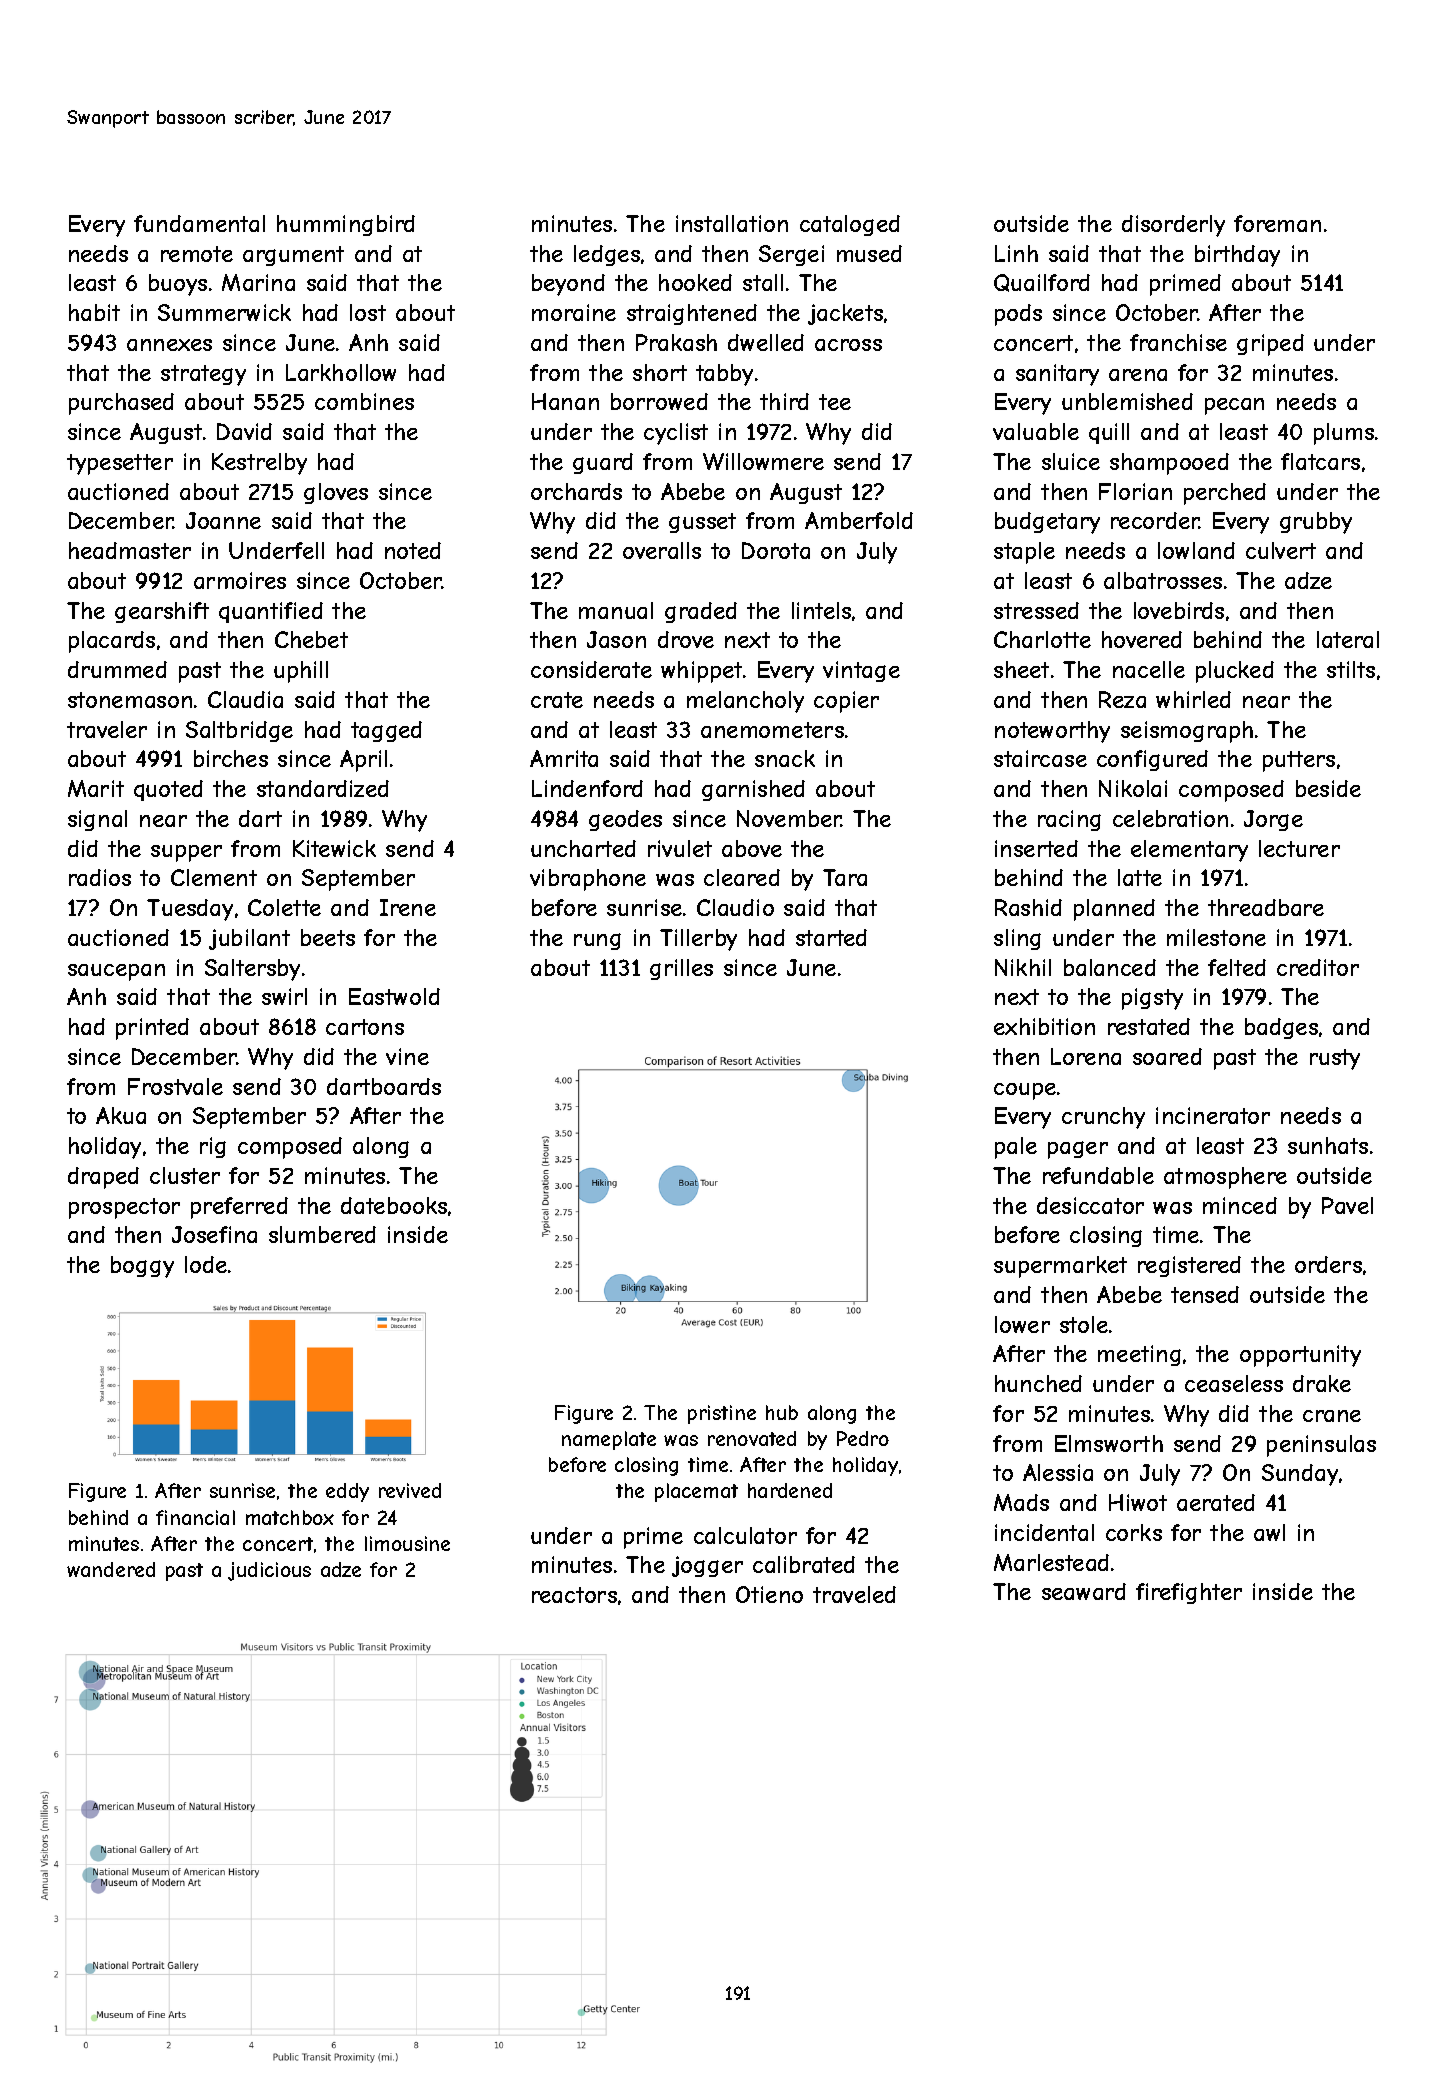  What do you see at coordinates (576, 491) in the page?
I see `orchards` at bounding box center [576, 491].
